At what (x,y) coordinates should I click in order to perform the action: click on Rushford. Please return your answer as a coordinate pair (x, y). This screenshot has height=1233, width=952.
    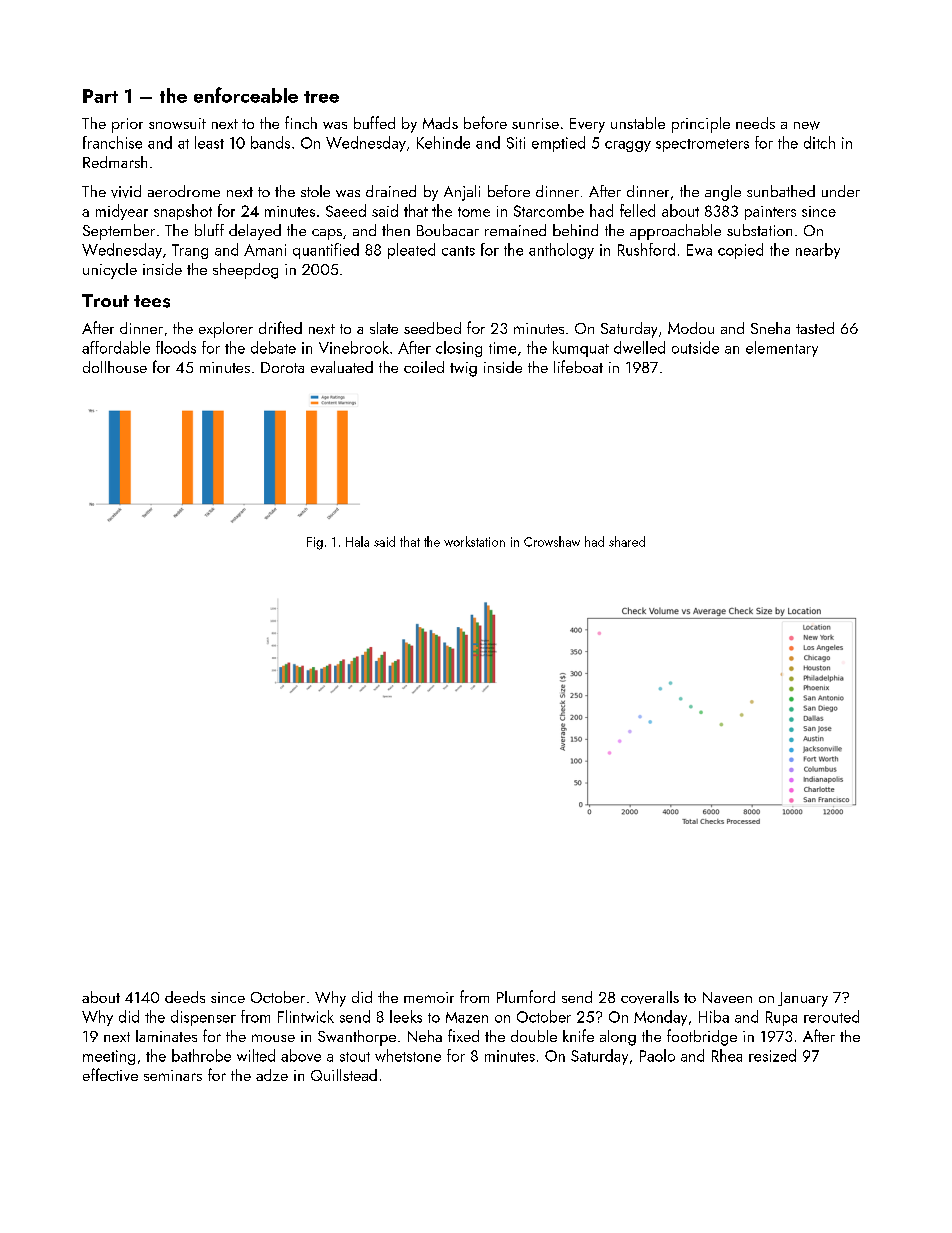
    Looking at the image, I should click on (646, 249).
